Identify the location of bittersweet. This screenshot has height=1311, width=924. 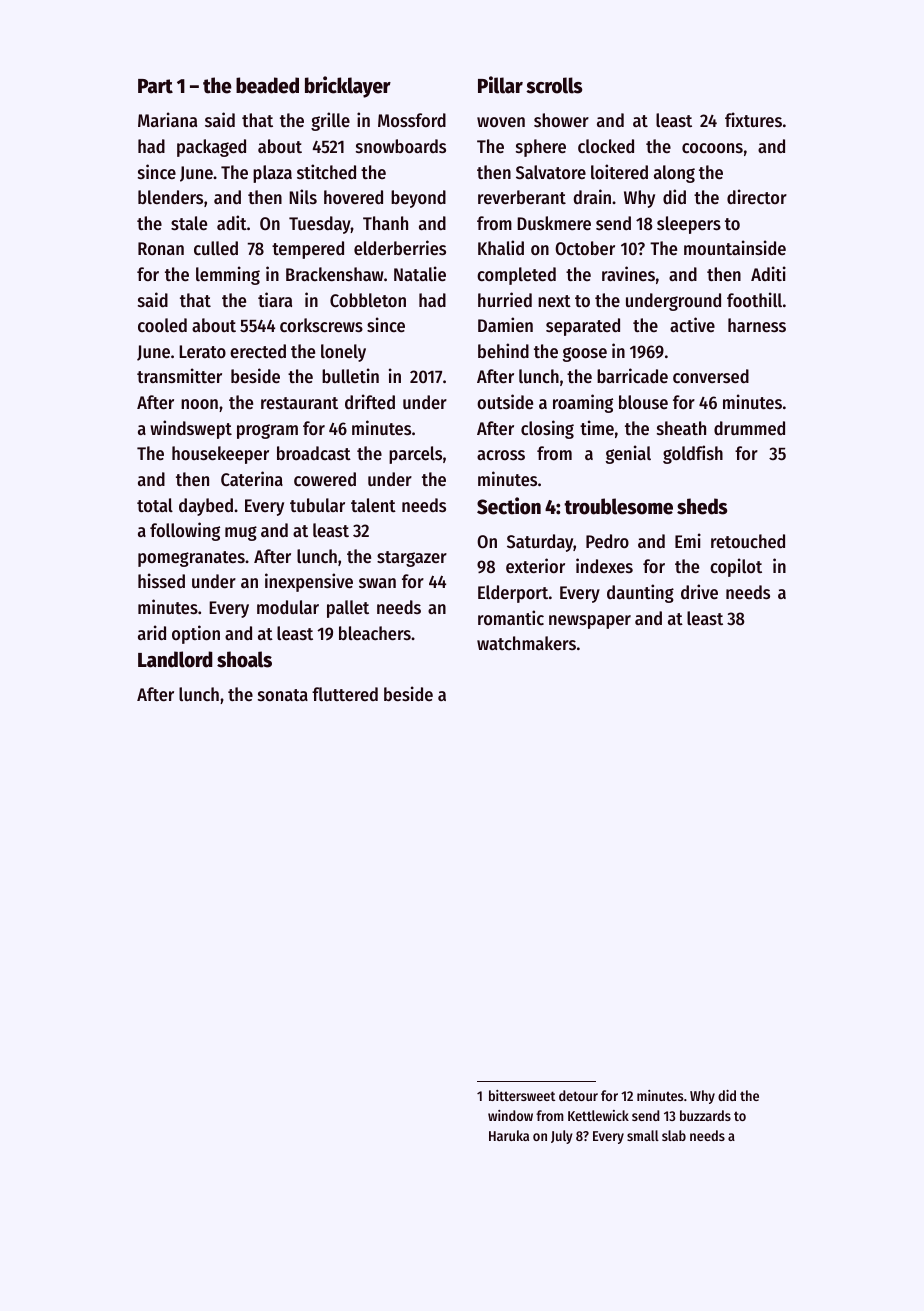
(522, 1095).
